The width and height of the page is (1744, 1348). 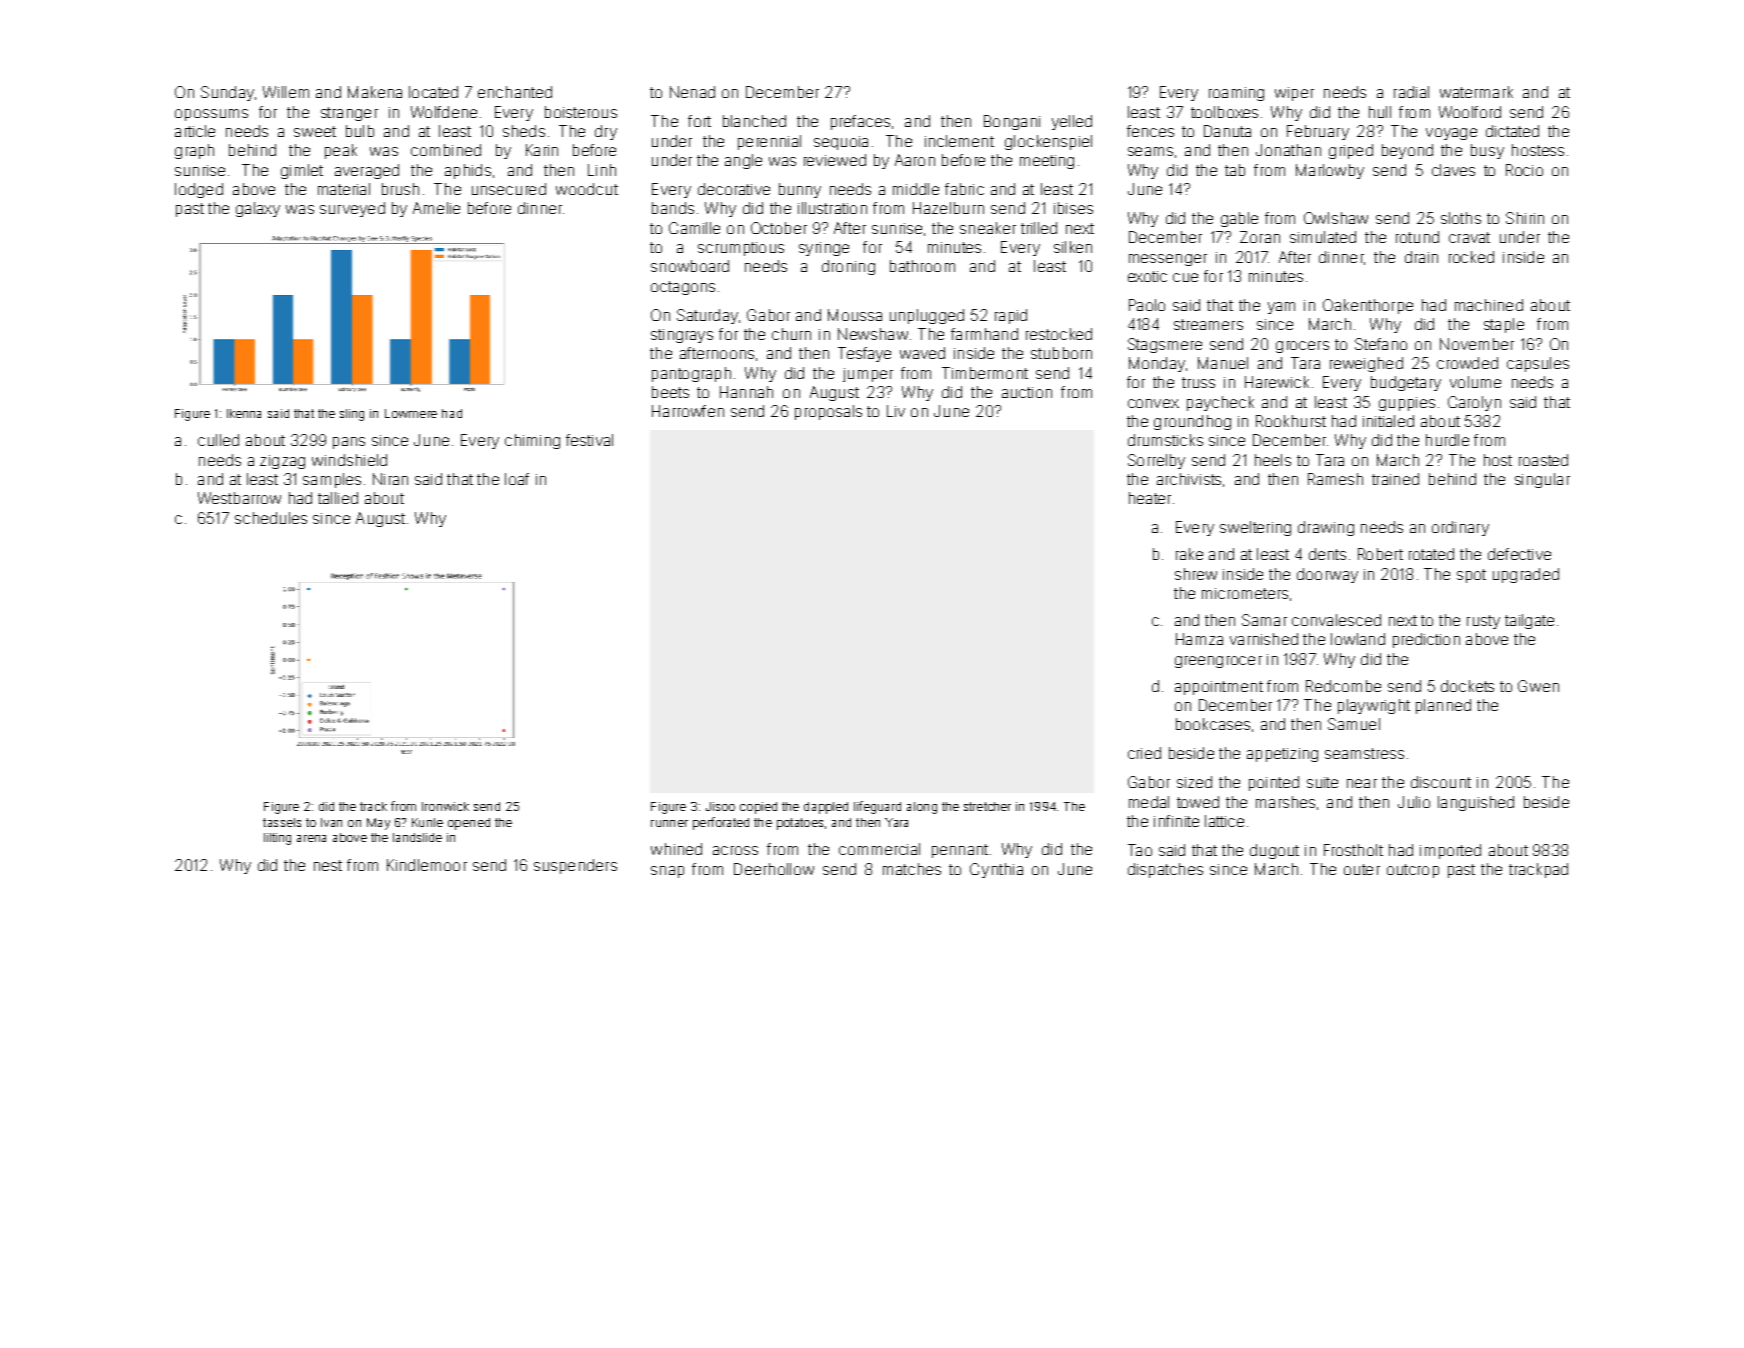 I want to click on Samar, so click(x=1264, y=620).
